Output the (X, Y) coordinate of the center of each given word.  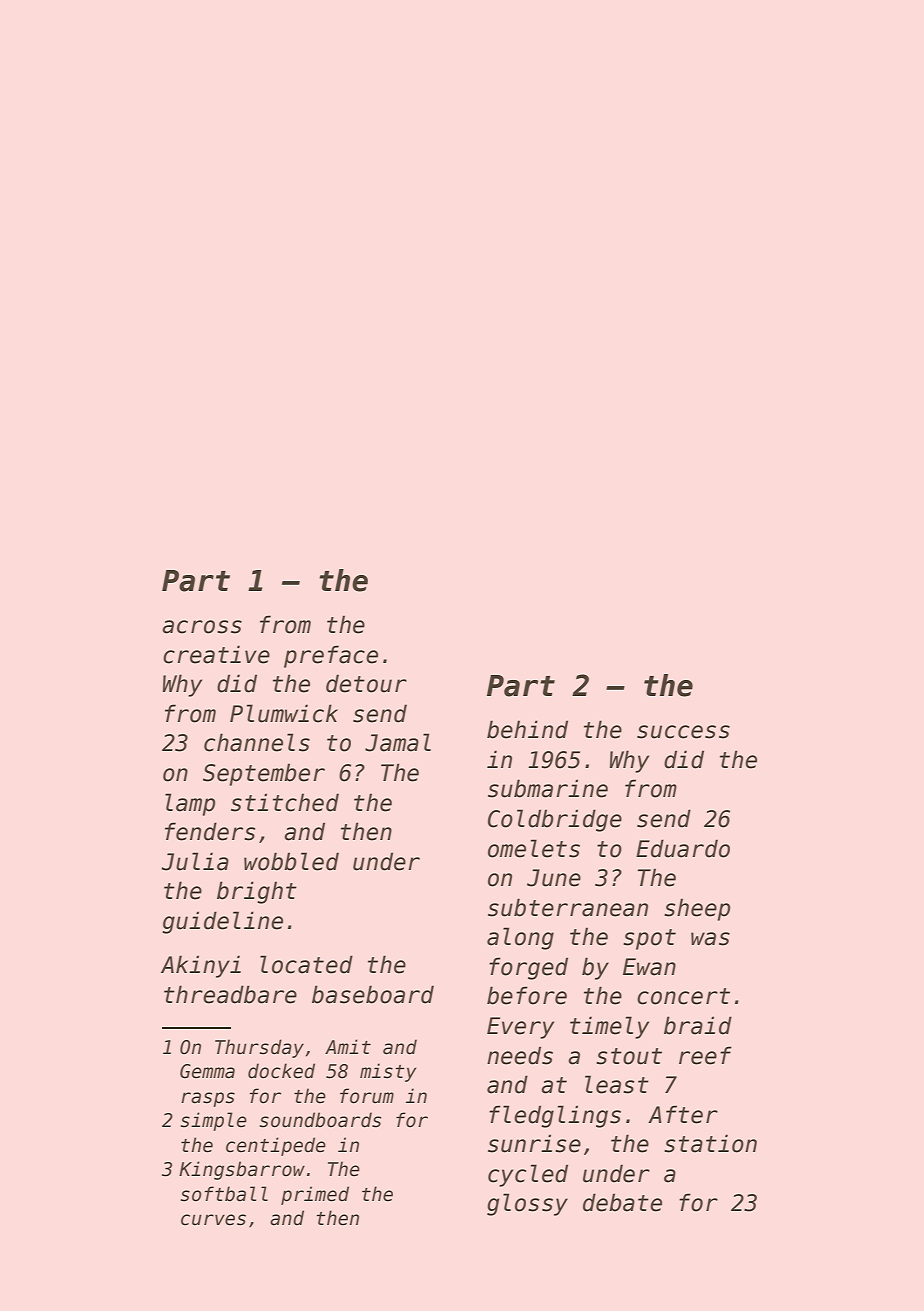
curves (213, 1220)
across (202, 627)
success (683, 732)
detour (366, 683)
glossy (527, 1204)
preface (331, 656)
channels (257, 742)
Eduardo (683, 848)
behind (527, 729)
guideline (222, 922)
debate (622, 1202)
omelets (534, 848)
